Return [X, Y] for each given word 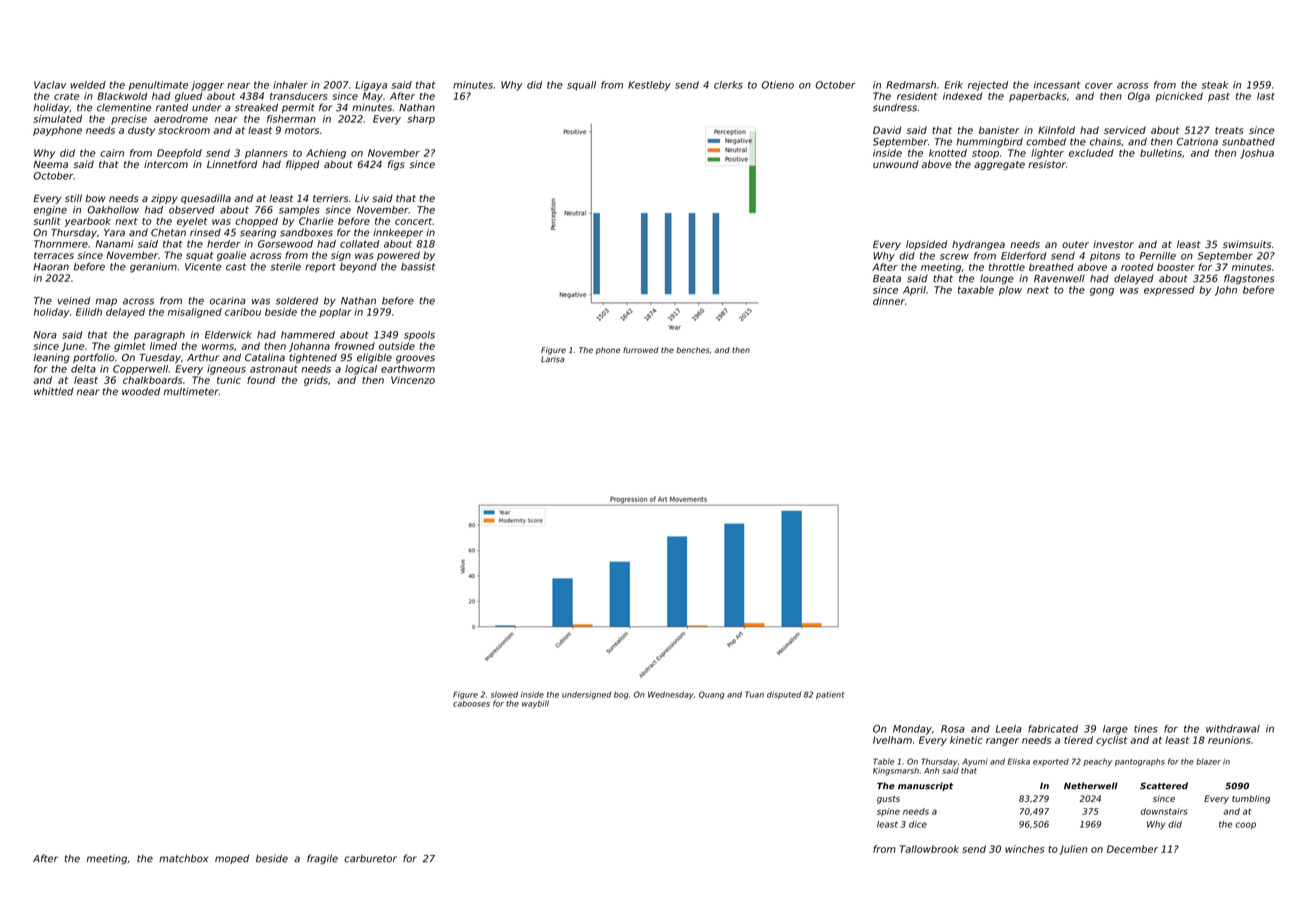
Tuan [754, 694]
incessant [1057, 85]
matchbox [183, 858]
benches [692, 350]
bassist [418, 267]
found [261, 380]
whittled [54, 391]
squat [200, 256]
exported [1051, 762]
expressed [1169, 291]
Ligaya [371, 86]
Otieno [778, 85]
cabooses [471, 704]
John [1226, 291]
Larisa [552, 359]
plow [1010, 291]
